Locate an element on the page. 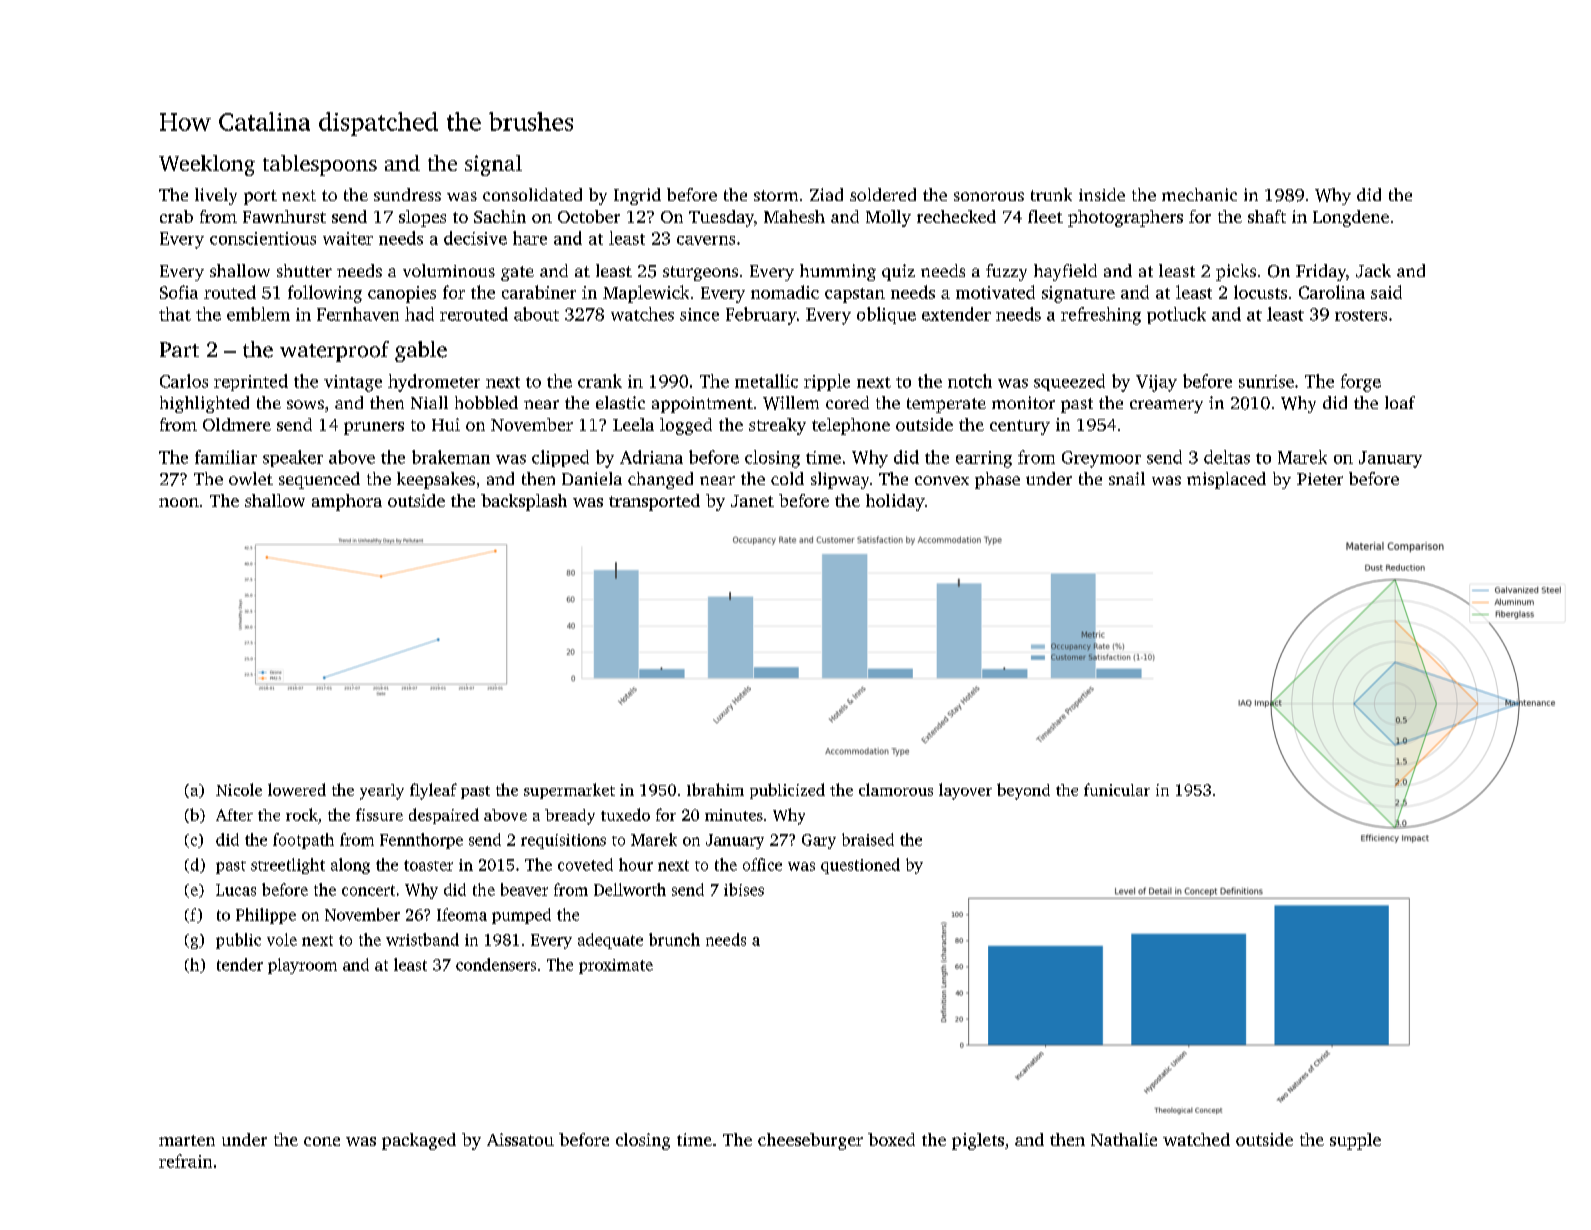 The image size is (1591, 1230). signal is located at coordinates (493, 165).
